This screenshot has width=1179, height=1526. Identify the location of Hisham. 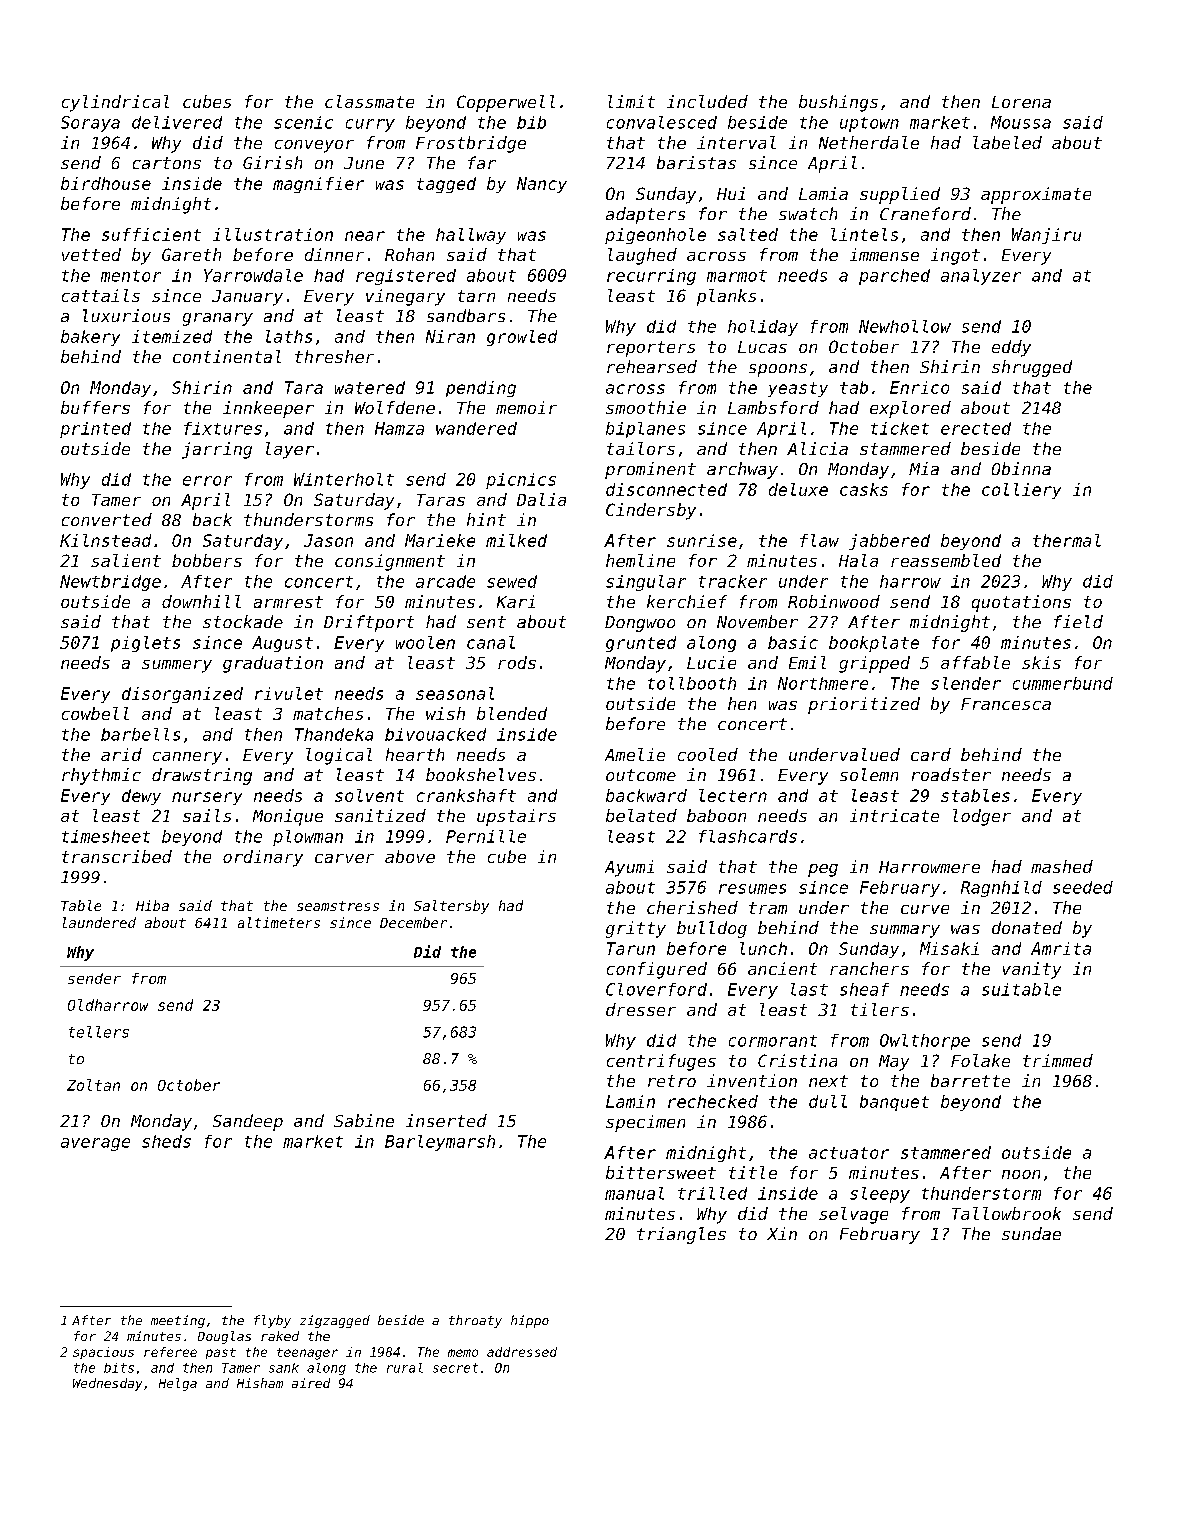
(260, 1383).
